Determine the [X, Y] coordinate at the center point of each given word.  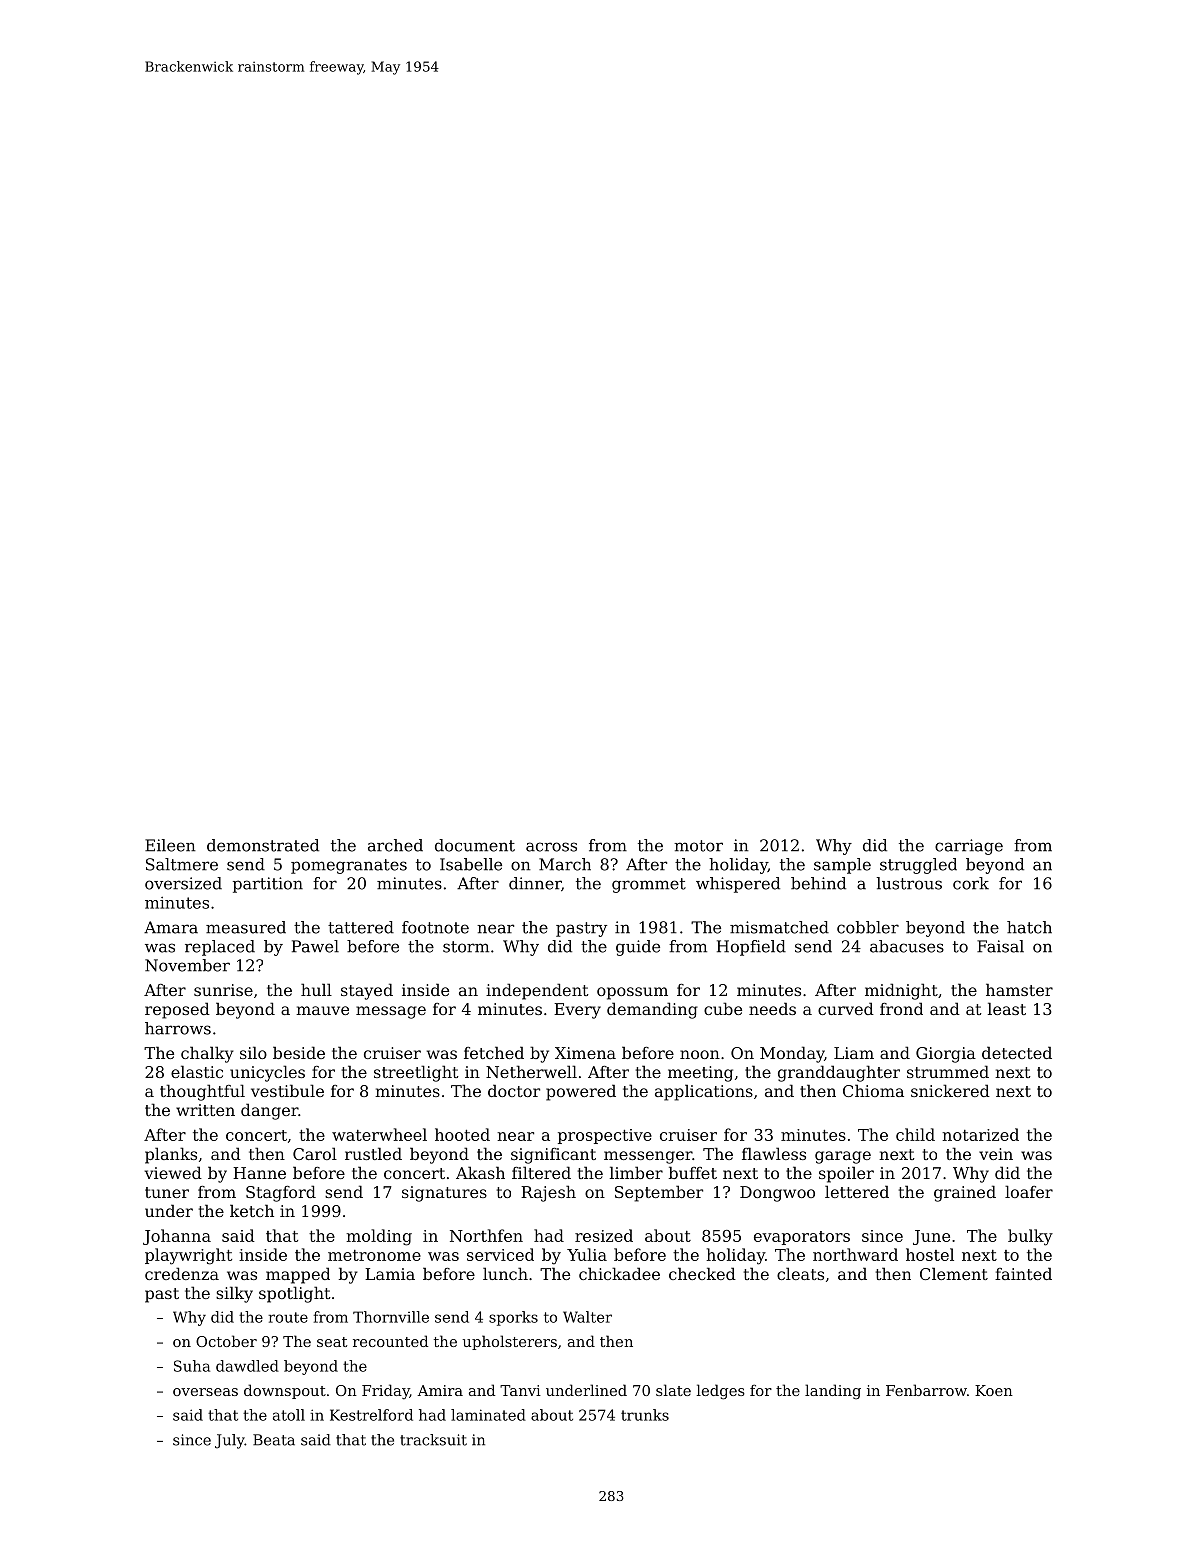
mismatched [779, 927]
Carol [315, 1153]
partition [268, 885]
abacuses [907, 946]
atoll [289, 1415]
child [915, 1134]
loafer [1029, 1191]
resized [604, 1235]
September [659, 1193]
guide [638, 948]
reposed [177, 1010]
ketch [252, 1210]
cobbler [868, 927]
